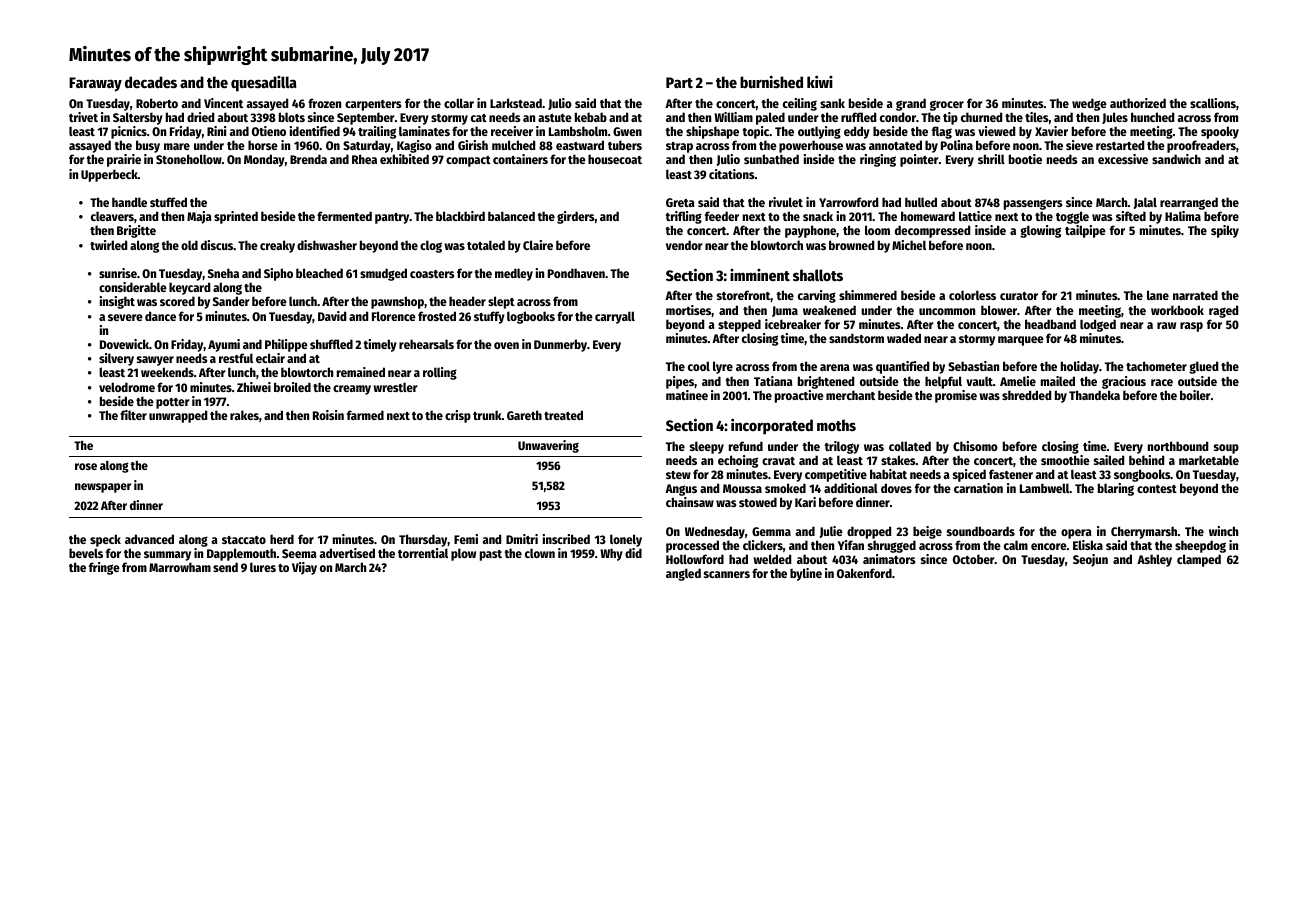 This screenshot has height=924, width=1308. What do you see at coordinates (117, 302) in the screenshot?
I see `insight` at bounding box center [117, 302].
